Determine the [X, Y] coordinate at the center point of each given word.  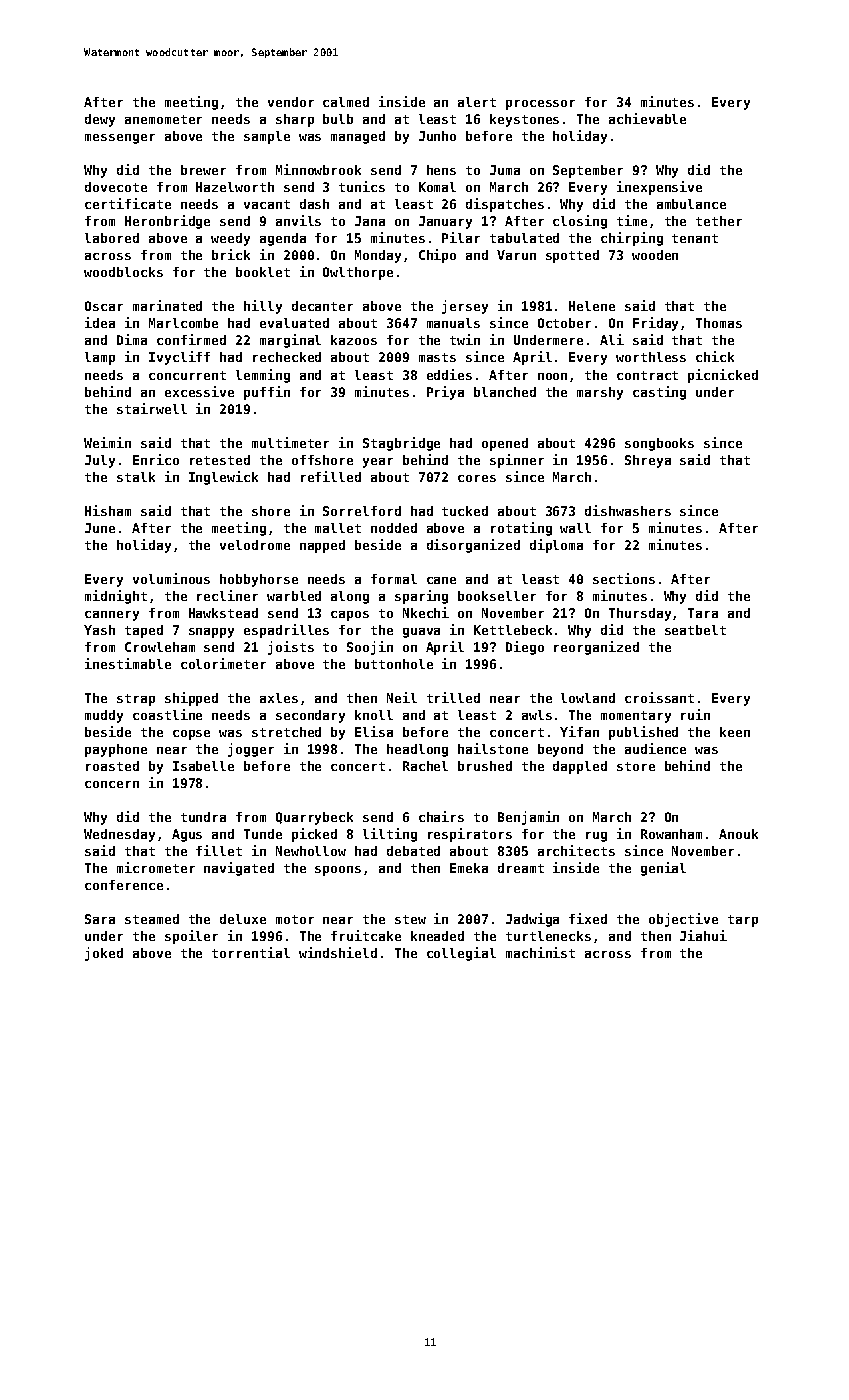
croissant [659, 697]
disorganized [473, 546]
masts [437, 357]
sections [624, 578]
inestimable [128, 663]
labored [112, 238]
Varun [516, 255]
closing [580, 222]
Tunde [263, 834]
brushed [485, 766]
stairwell [152, 408]
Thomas [719, 323]
